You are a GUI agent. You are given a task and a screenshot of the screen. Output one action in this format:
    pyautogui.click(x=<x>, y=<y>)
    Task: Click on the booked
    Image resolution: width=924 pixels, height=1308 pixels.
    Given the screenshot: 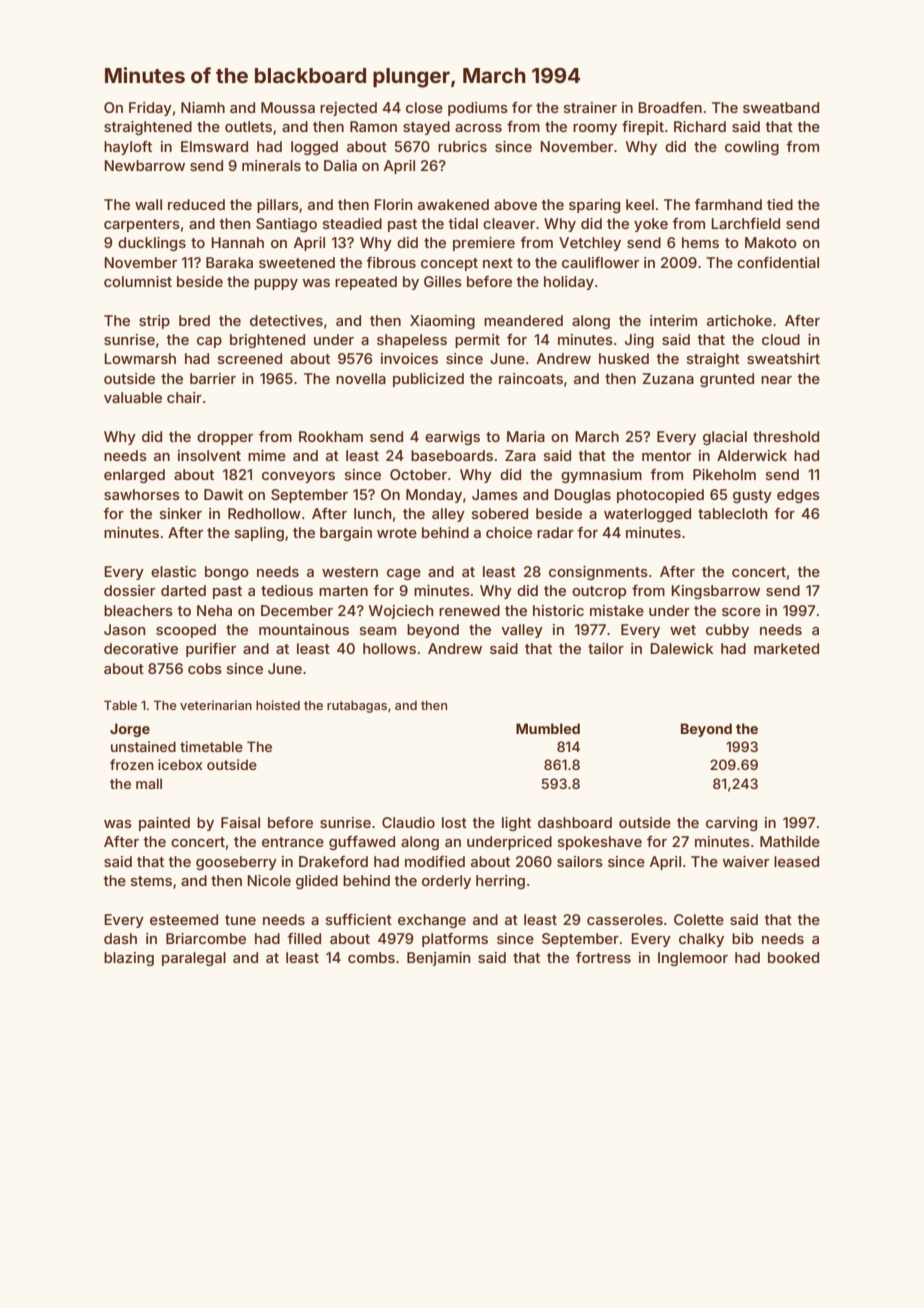 What is the action you would take?
    pyautogui.click(x=793, y=957)
